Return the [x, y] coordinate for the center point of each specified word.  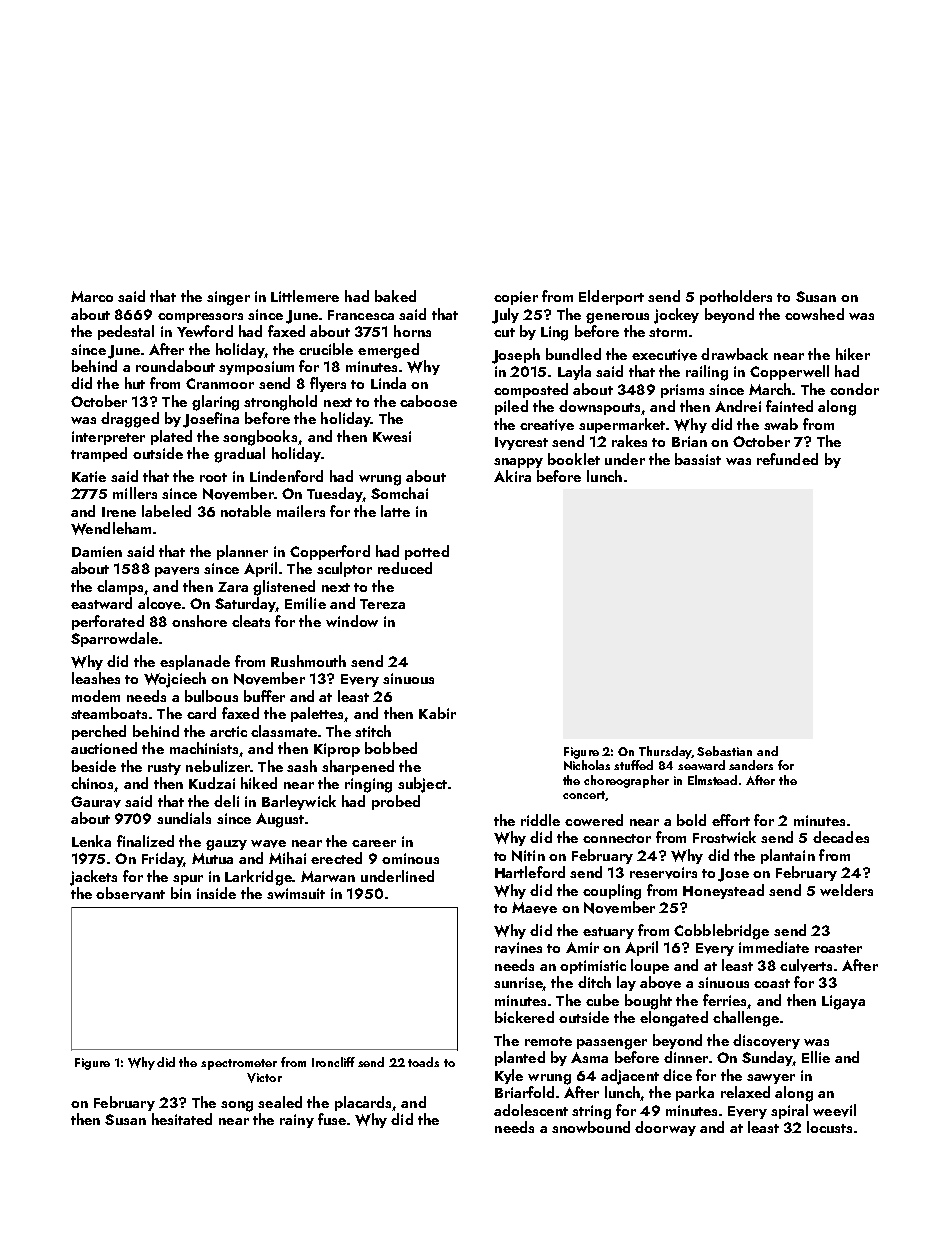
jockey [676, 316]
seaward [701, 765]
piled [511, 407]
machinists [204, 748]
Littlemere [305, 296]
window [352, 621]
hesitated [182, 1119]
